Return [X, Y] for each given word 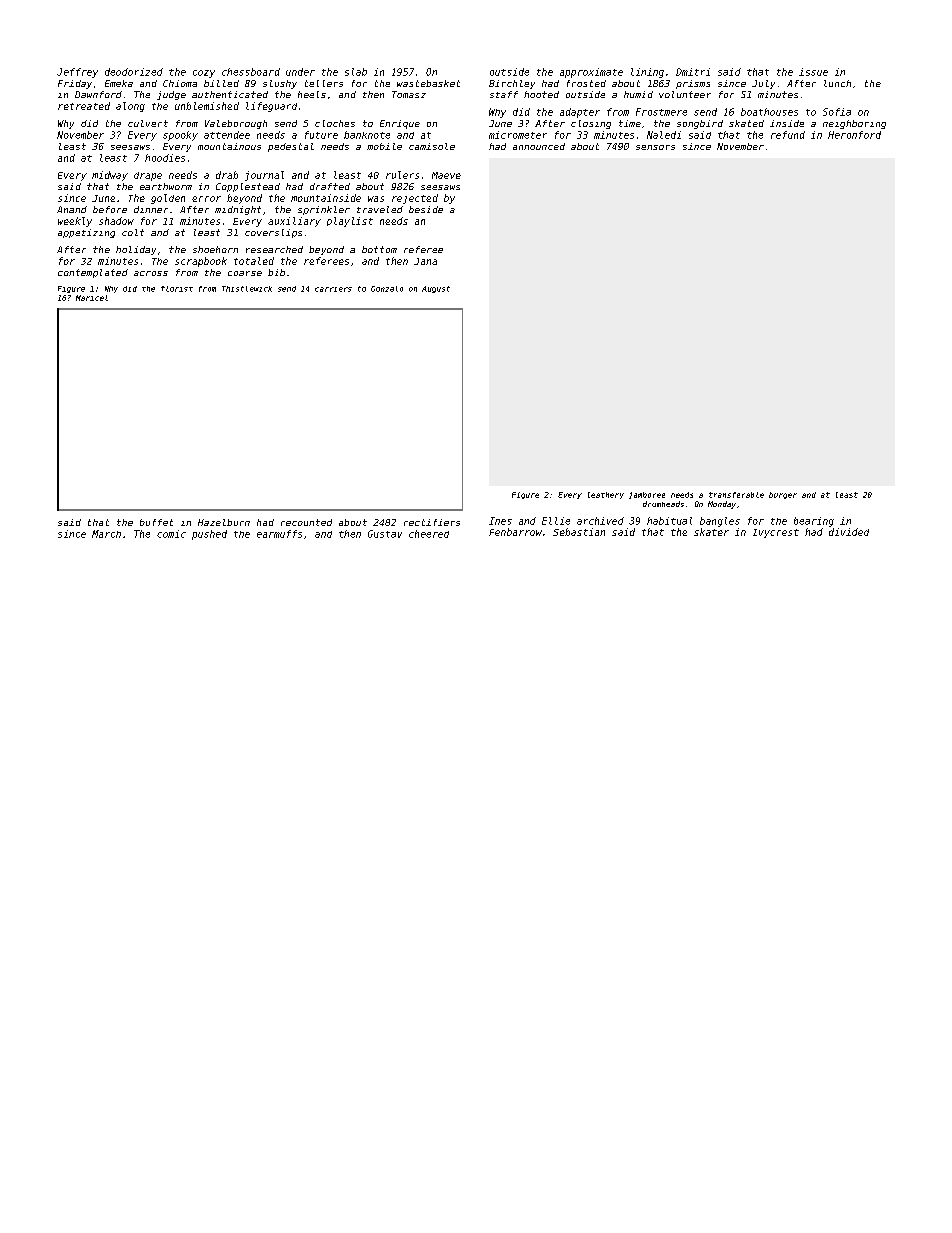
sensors [655, 147]
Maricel [92, 298]
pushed [209, 535]
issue [813, 72]
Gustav [385, 534]
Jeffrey [77, 73]
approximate [591, 73]
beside [426, 209]
